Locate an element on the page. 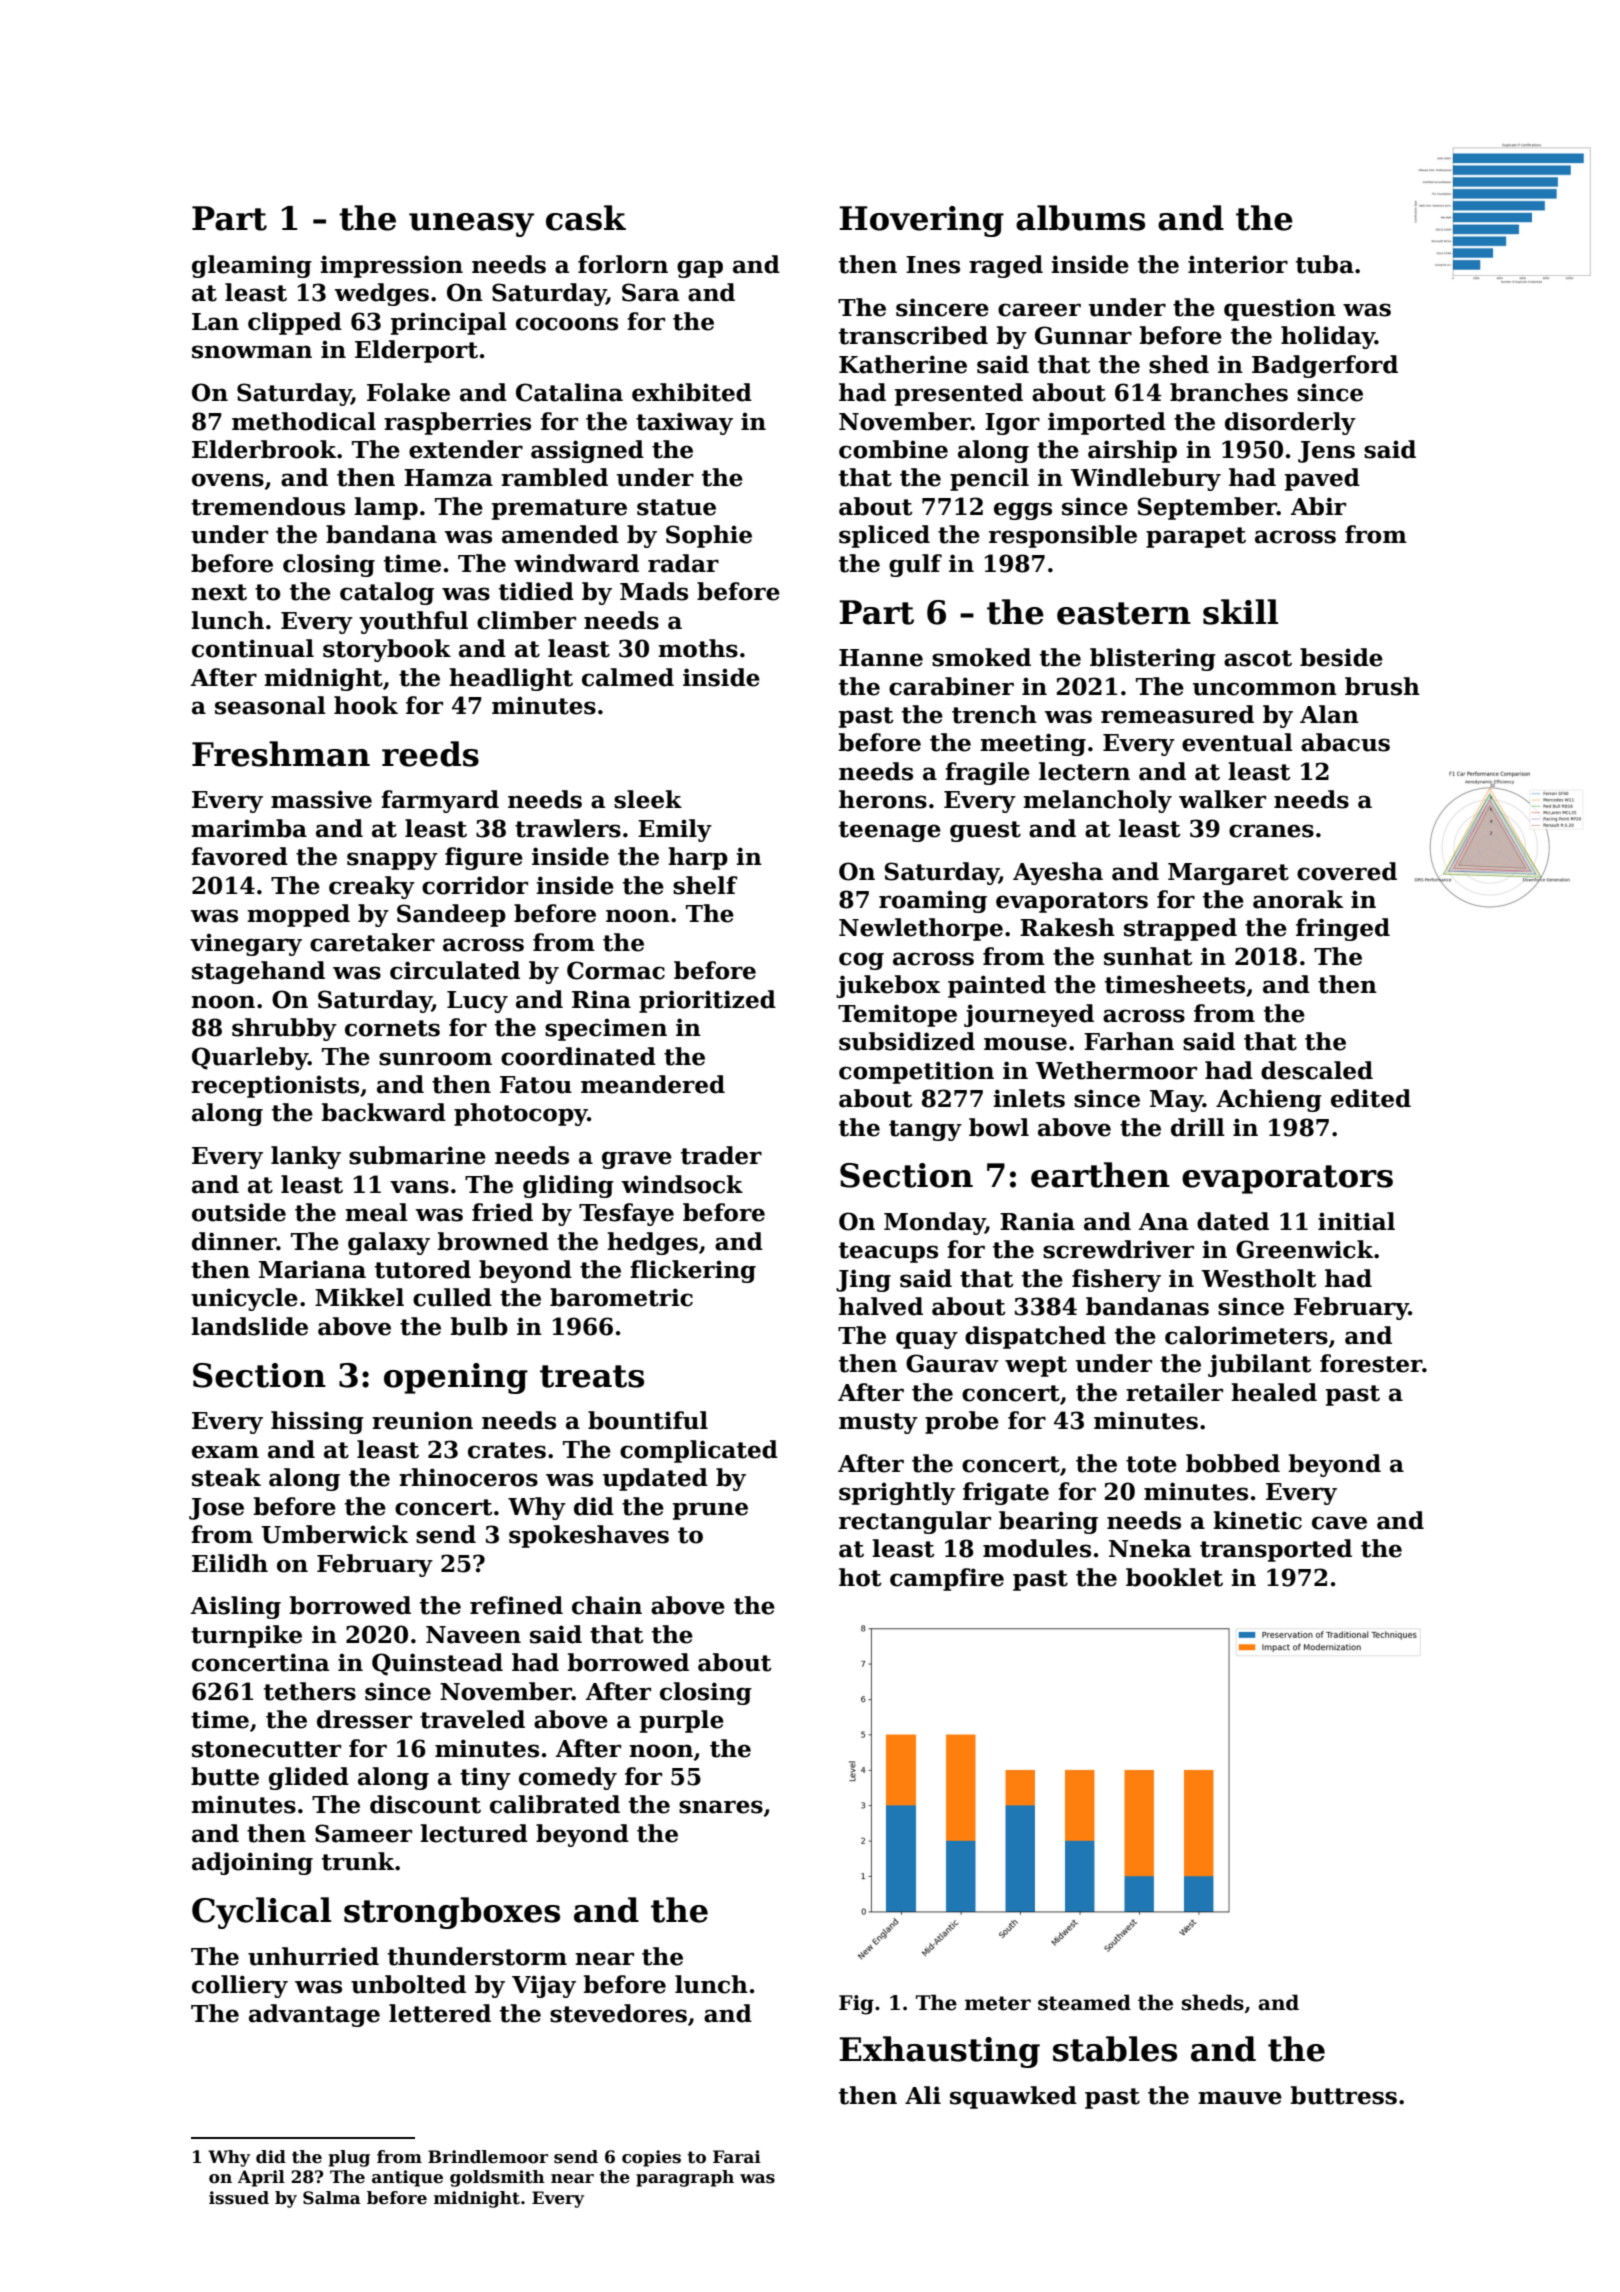 The height and width of the page is (2292, 1620). culled is located at coordinates (452, 1297).
